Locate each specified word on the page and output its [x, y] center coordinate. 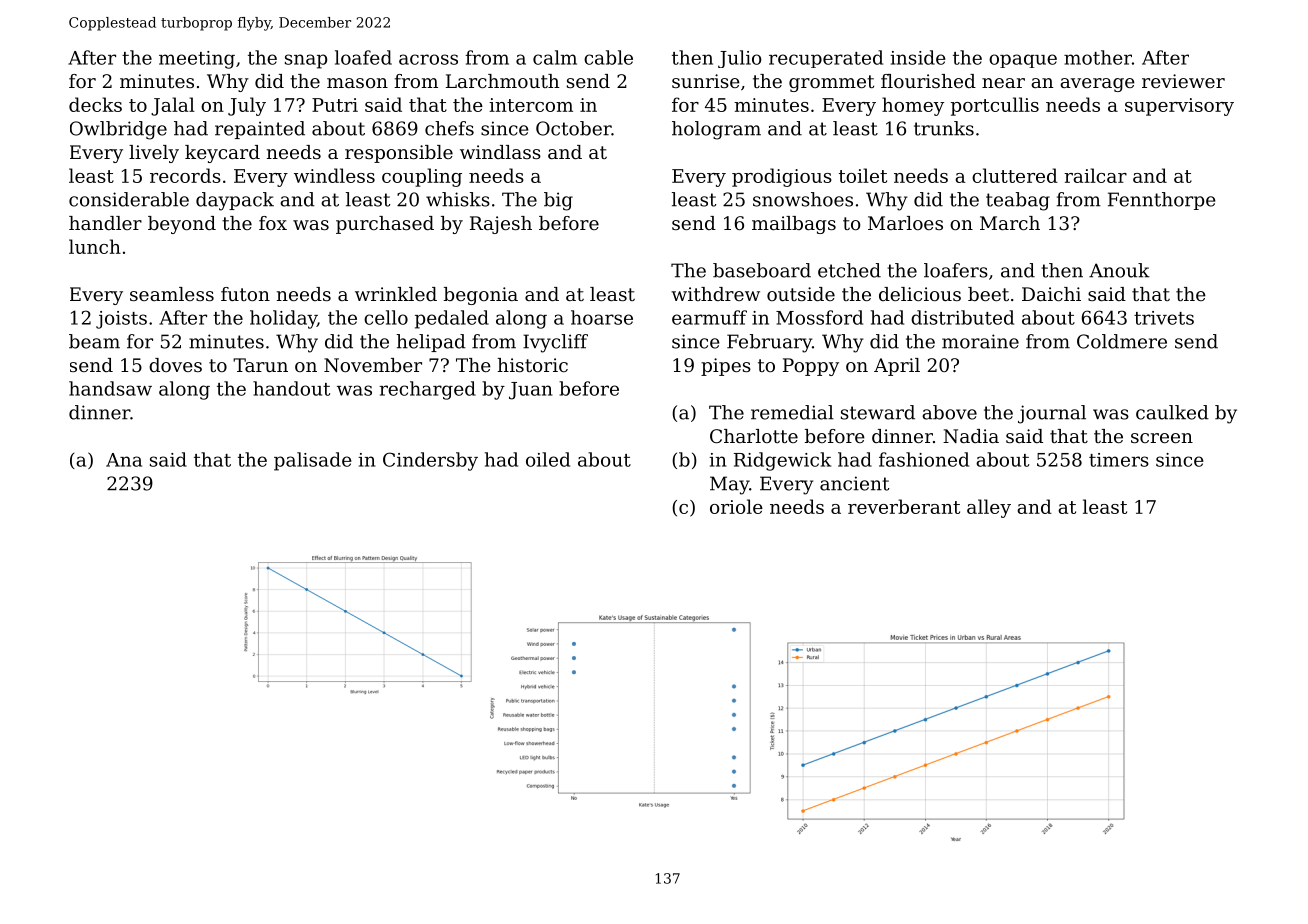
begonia [481, 296]
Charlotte [754, 436]
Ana [124, 460]
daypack [235, 201]
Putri [335, 105]
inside [918, 57]
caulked [1172, 412]
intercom [531, 105]
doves [175, 365]
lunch [95, 246]
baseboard [762, 270]
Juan [530, 391]
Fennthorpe [1162, 201]
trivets [1164, 318]
